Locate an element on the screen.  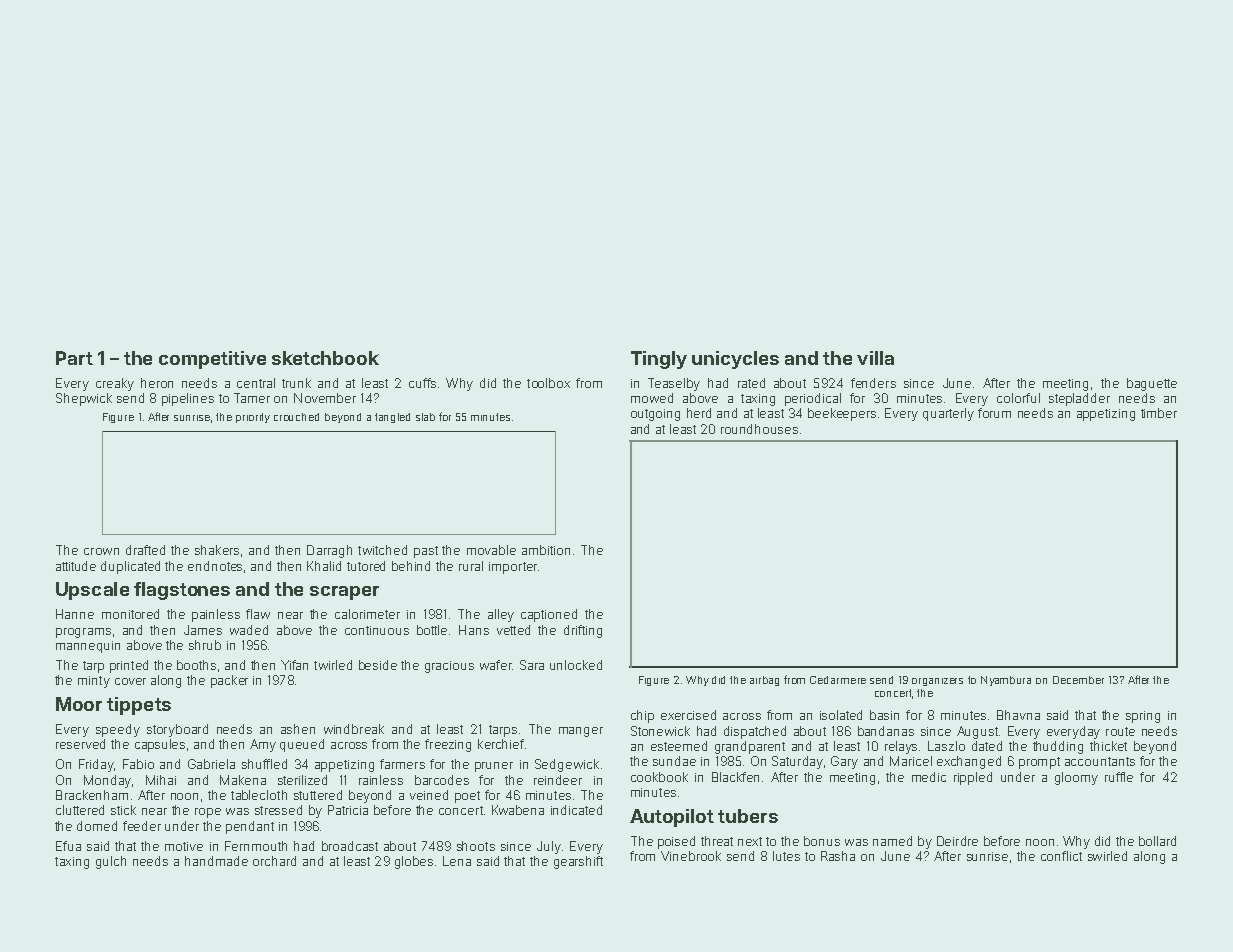
bandanas is located at coordinates (886, 731).
